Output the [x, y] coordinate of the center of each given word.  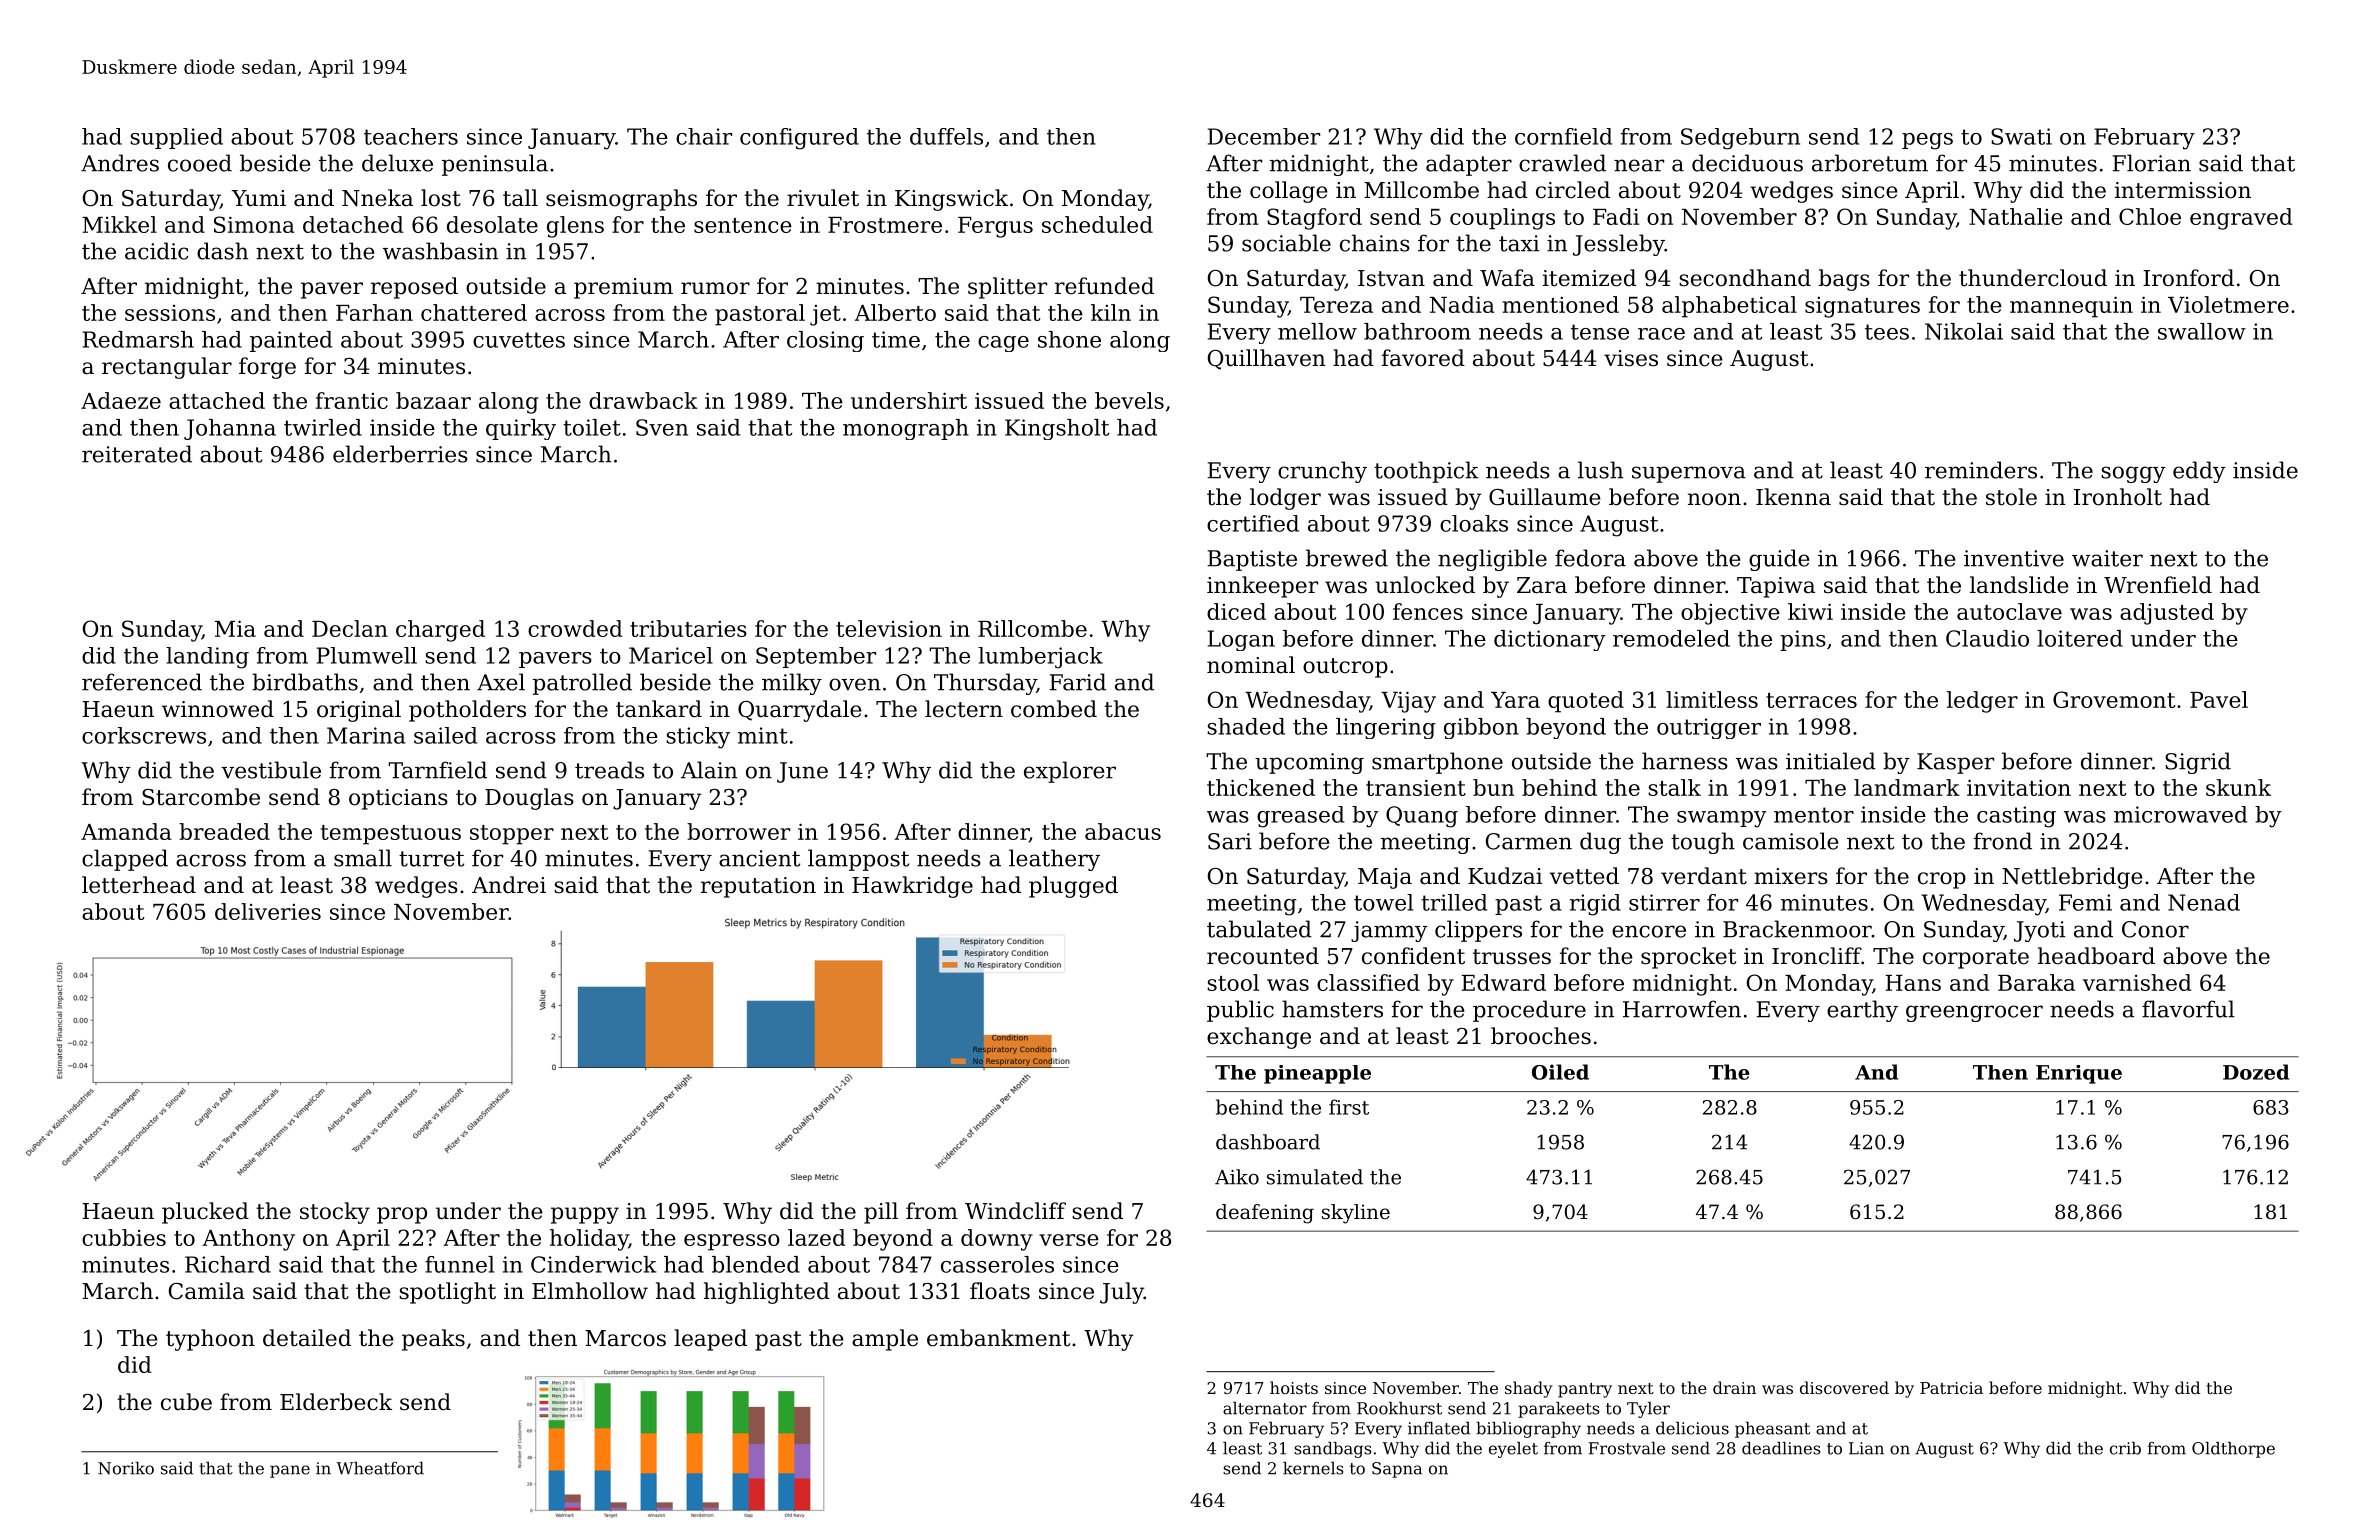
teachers [411, 136]
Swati [2021, 136]
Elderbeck [336, 1402]
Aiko [1237, 1177]
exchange [1259, 1038]
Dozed [2256, 1072]
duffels [946, 136]
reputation [758, 887]
